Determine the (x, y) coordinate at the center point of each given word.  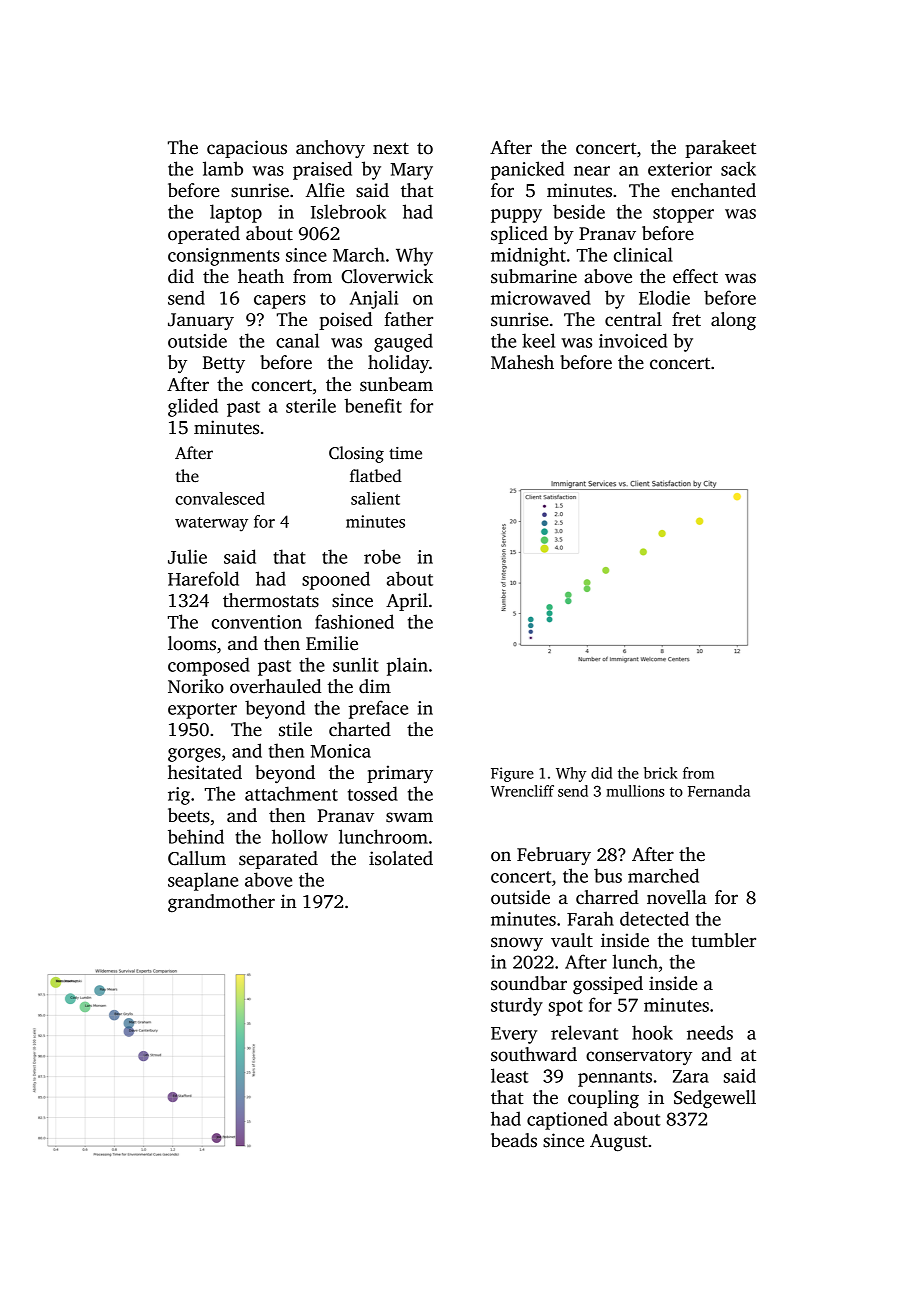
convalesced (220, 498)
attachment (291, 793)
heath (261, 276)
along (733, 321)
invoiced (633, 340)
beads (514, 1140)
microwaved (541, 297)
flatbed (376, 476)
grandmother (221, 903)
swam (409, 817)
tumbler (723, 940)
